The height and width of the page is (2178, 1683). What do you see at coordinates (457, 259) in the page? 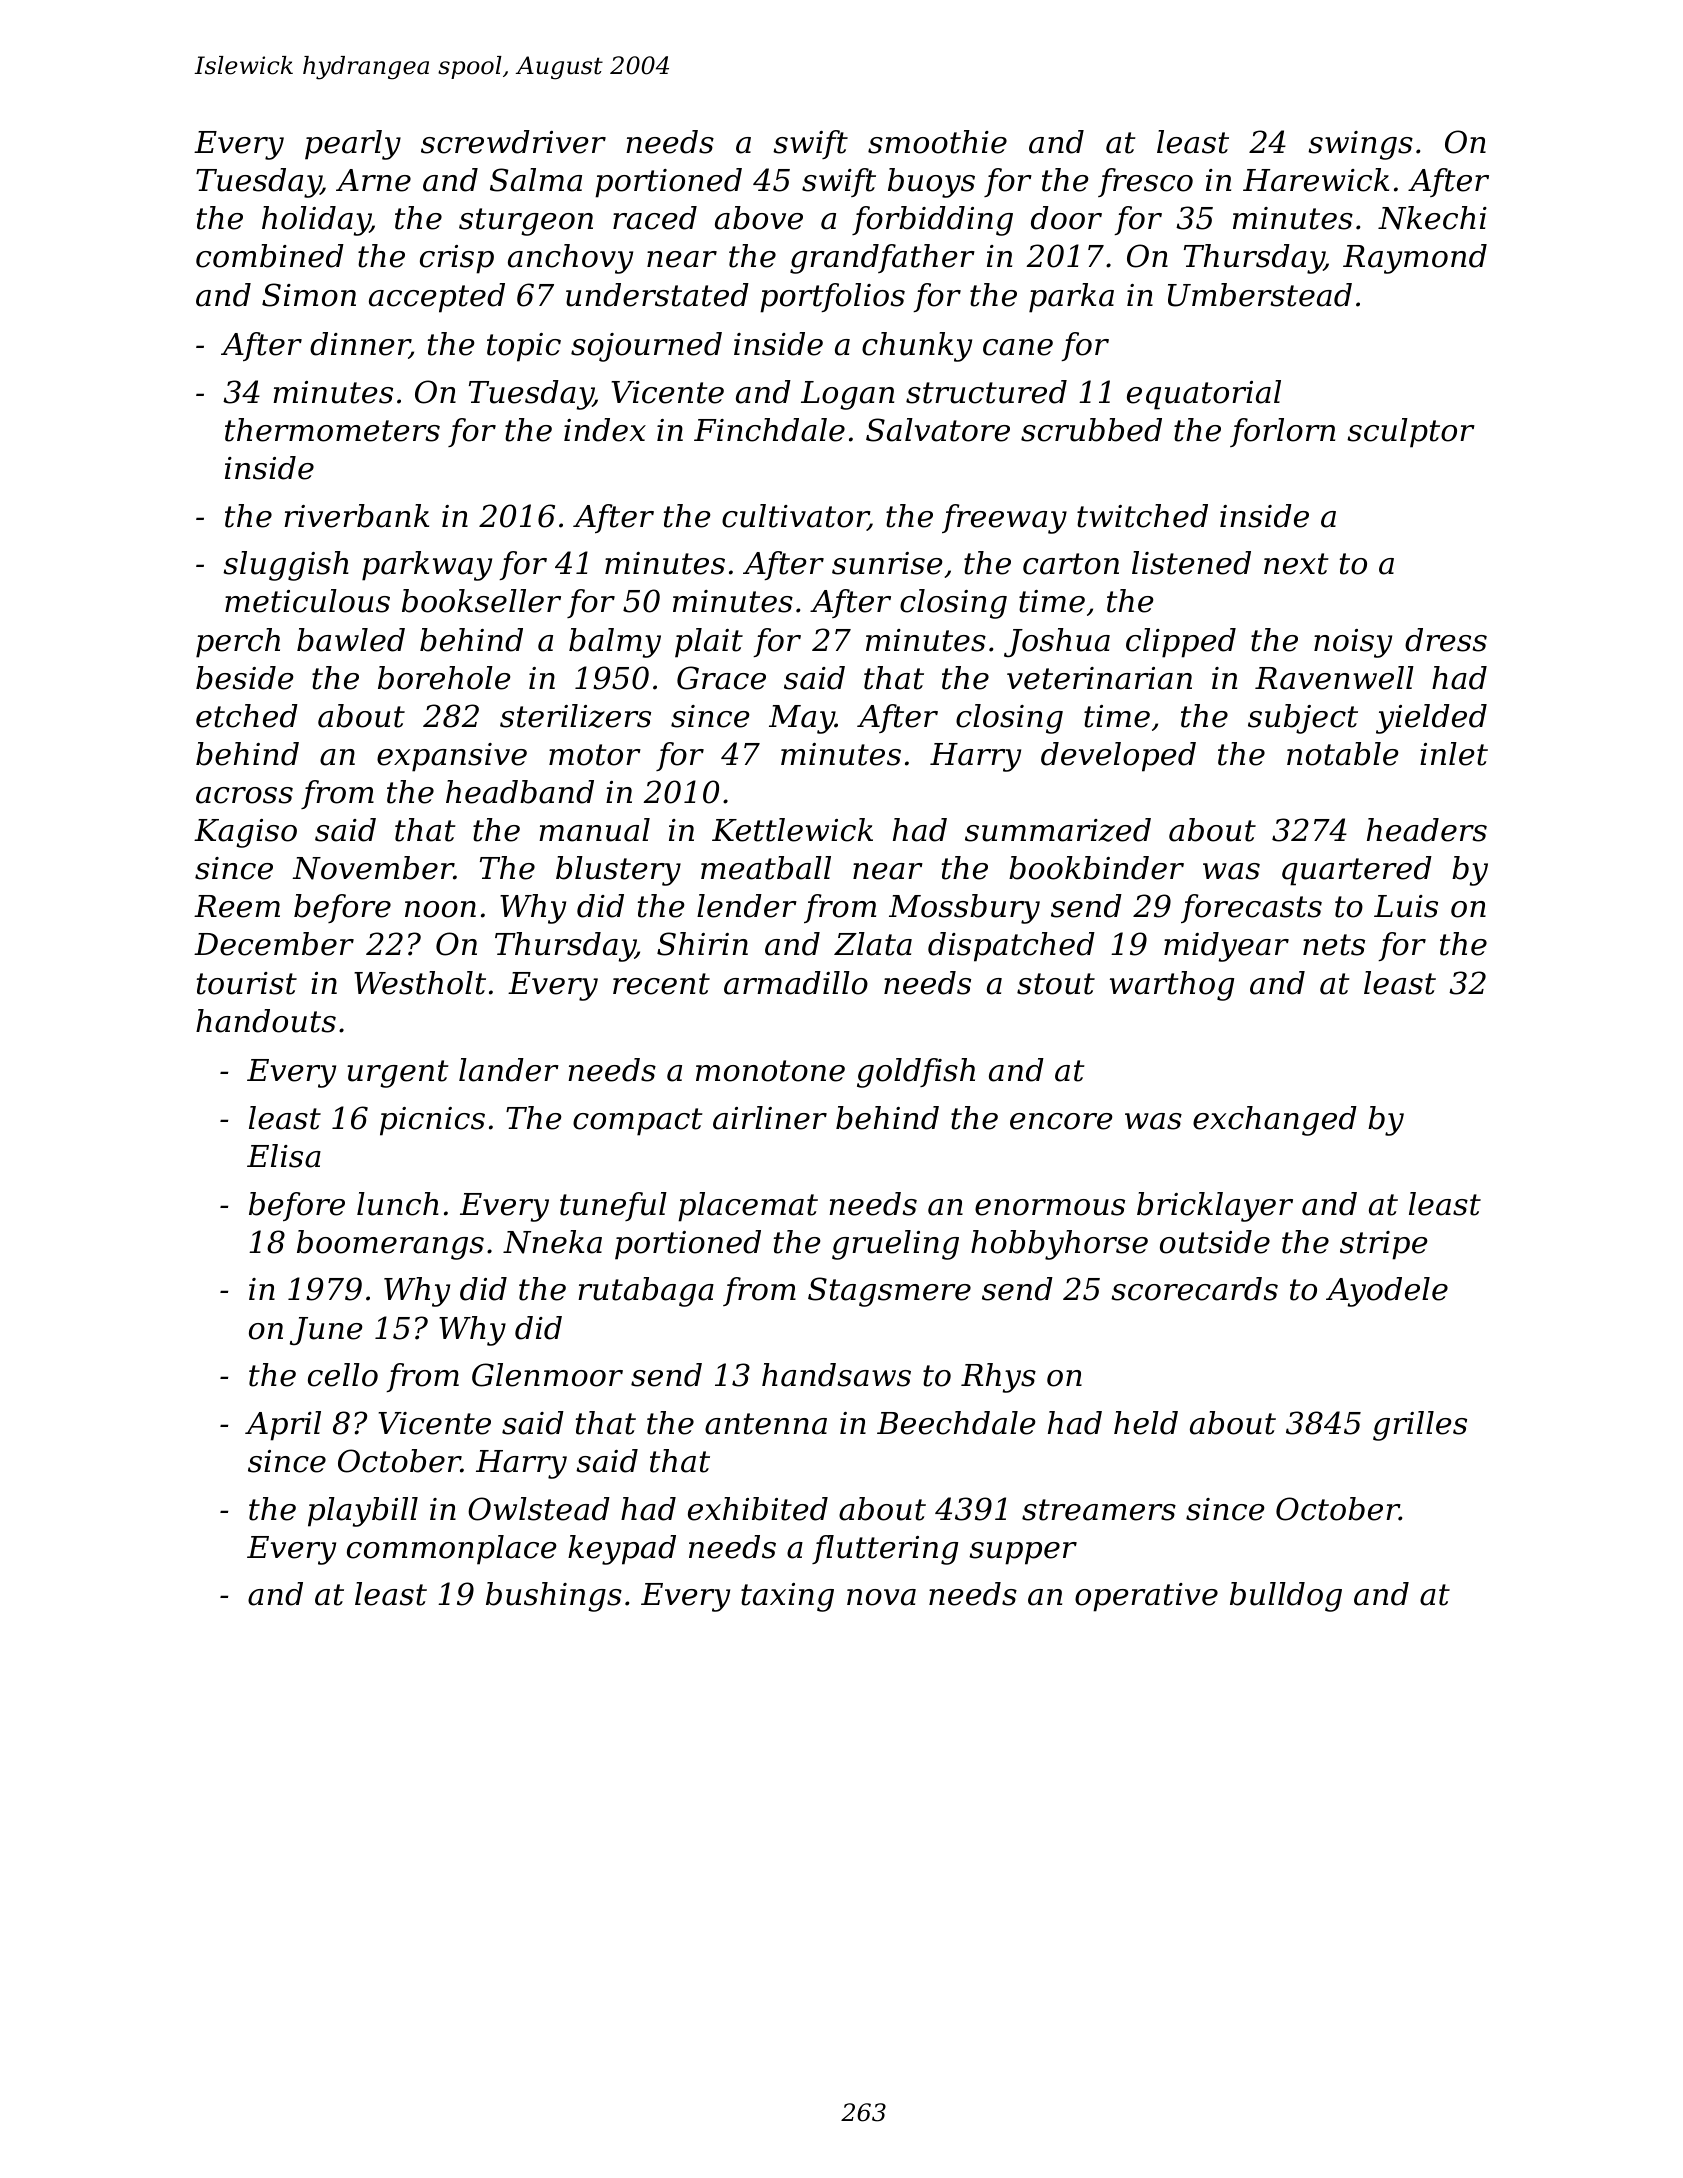
I see `crisp` at bounding box center [457, 259].
